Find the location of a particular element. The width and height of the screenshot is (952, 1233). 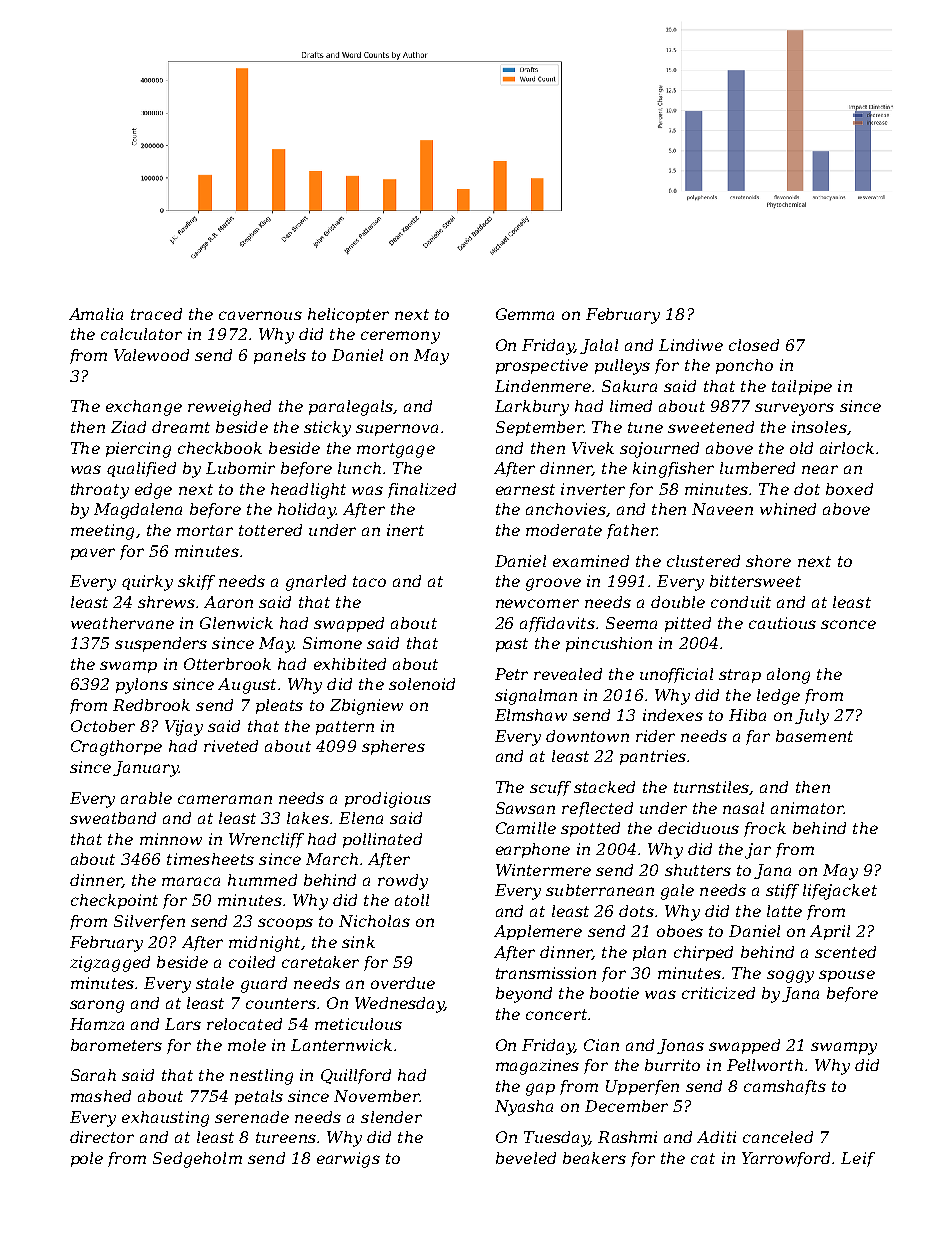

Valewood is located at coordinates (151, 355).
